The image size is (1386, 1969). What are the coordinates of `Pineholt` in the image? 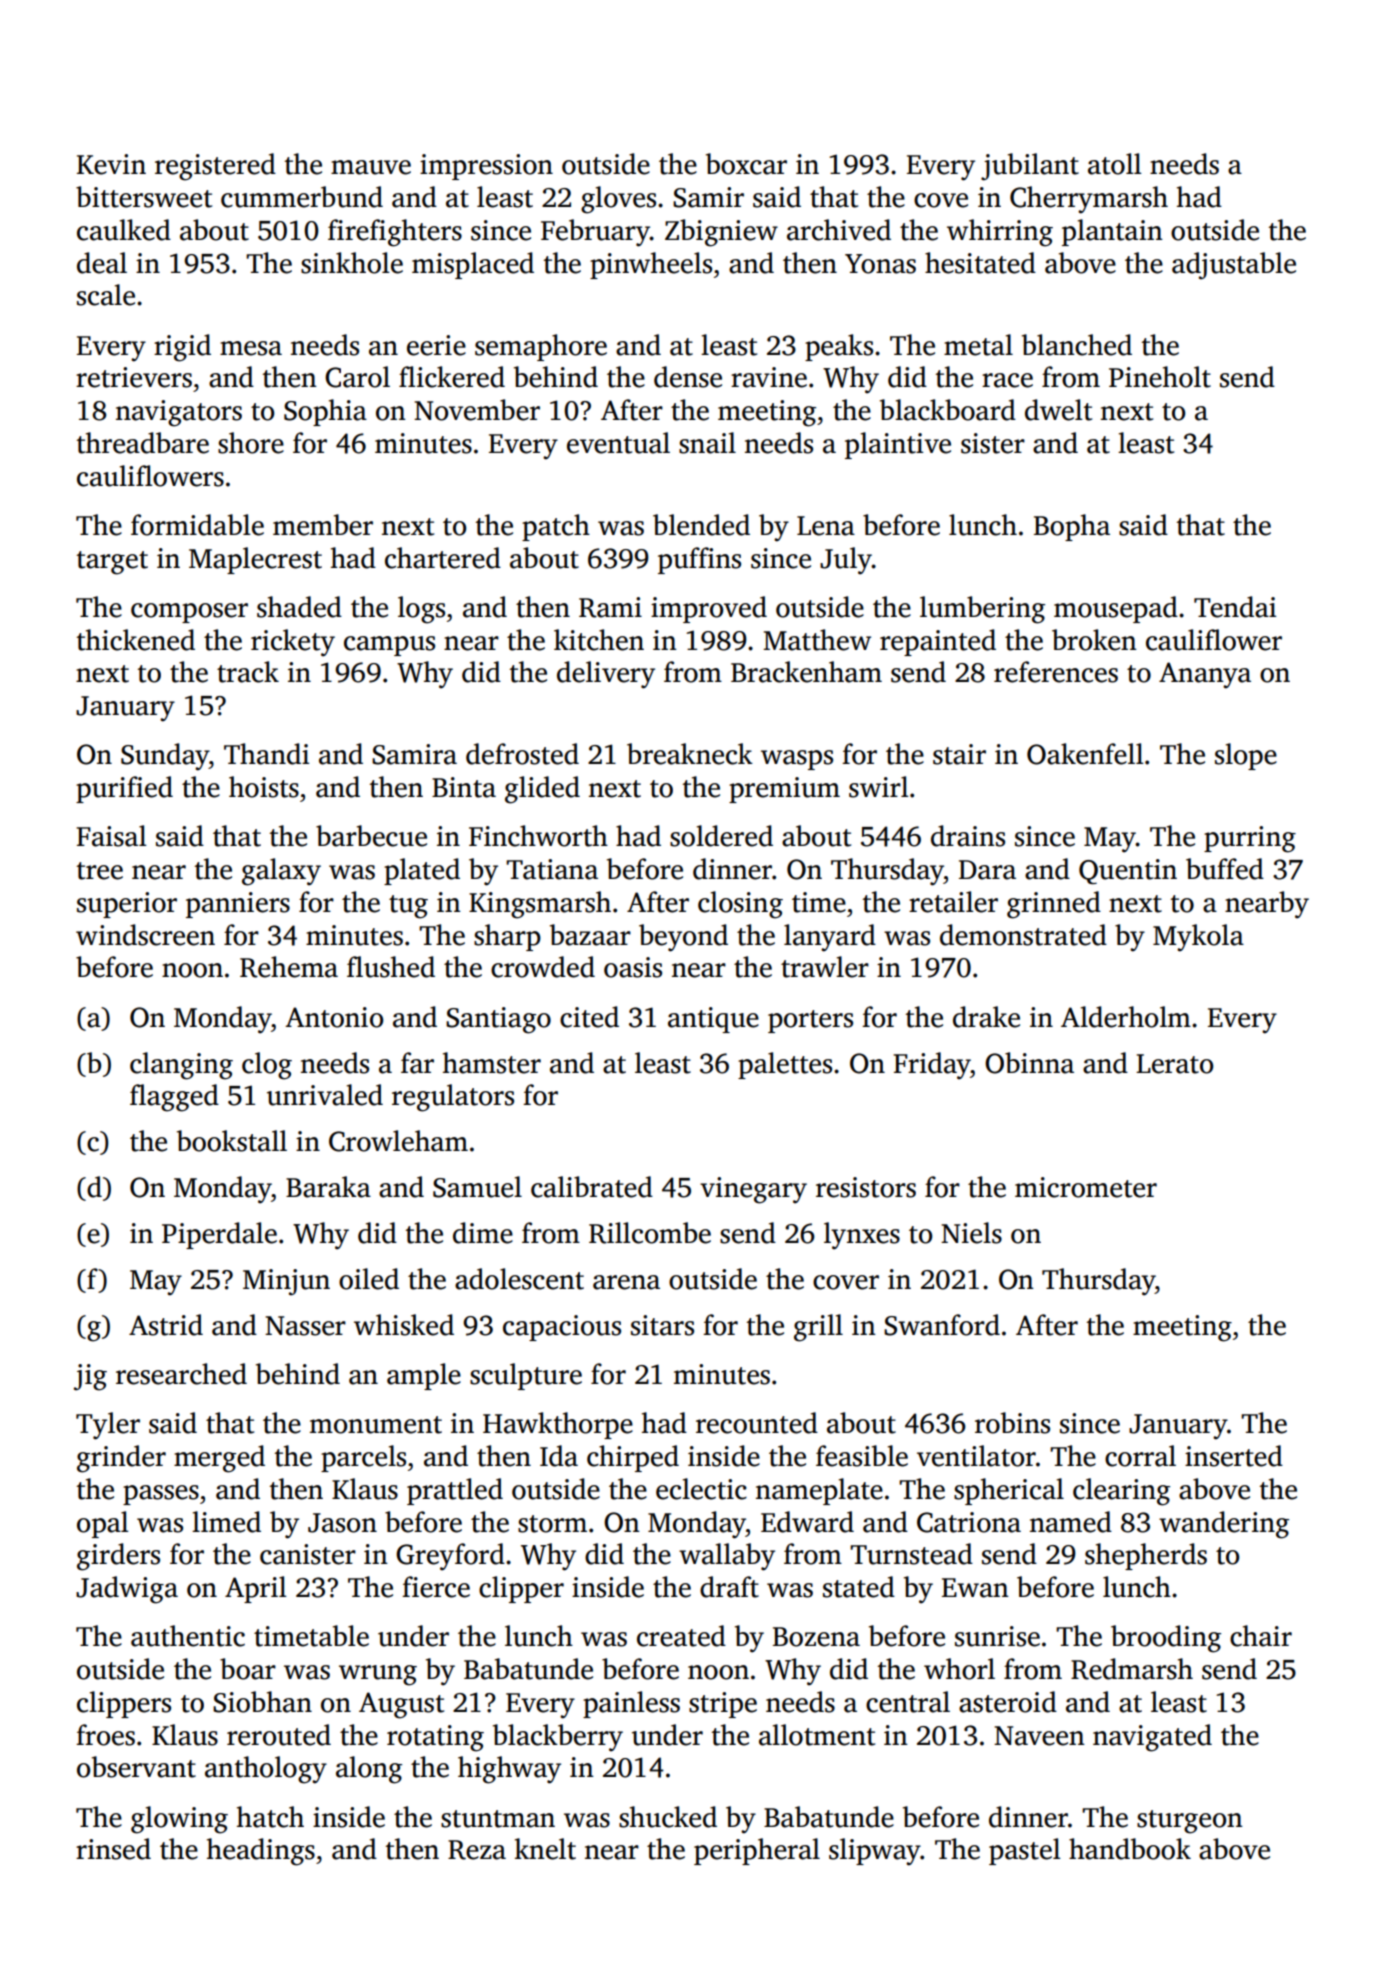 It's located at (1160, 377).
